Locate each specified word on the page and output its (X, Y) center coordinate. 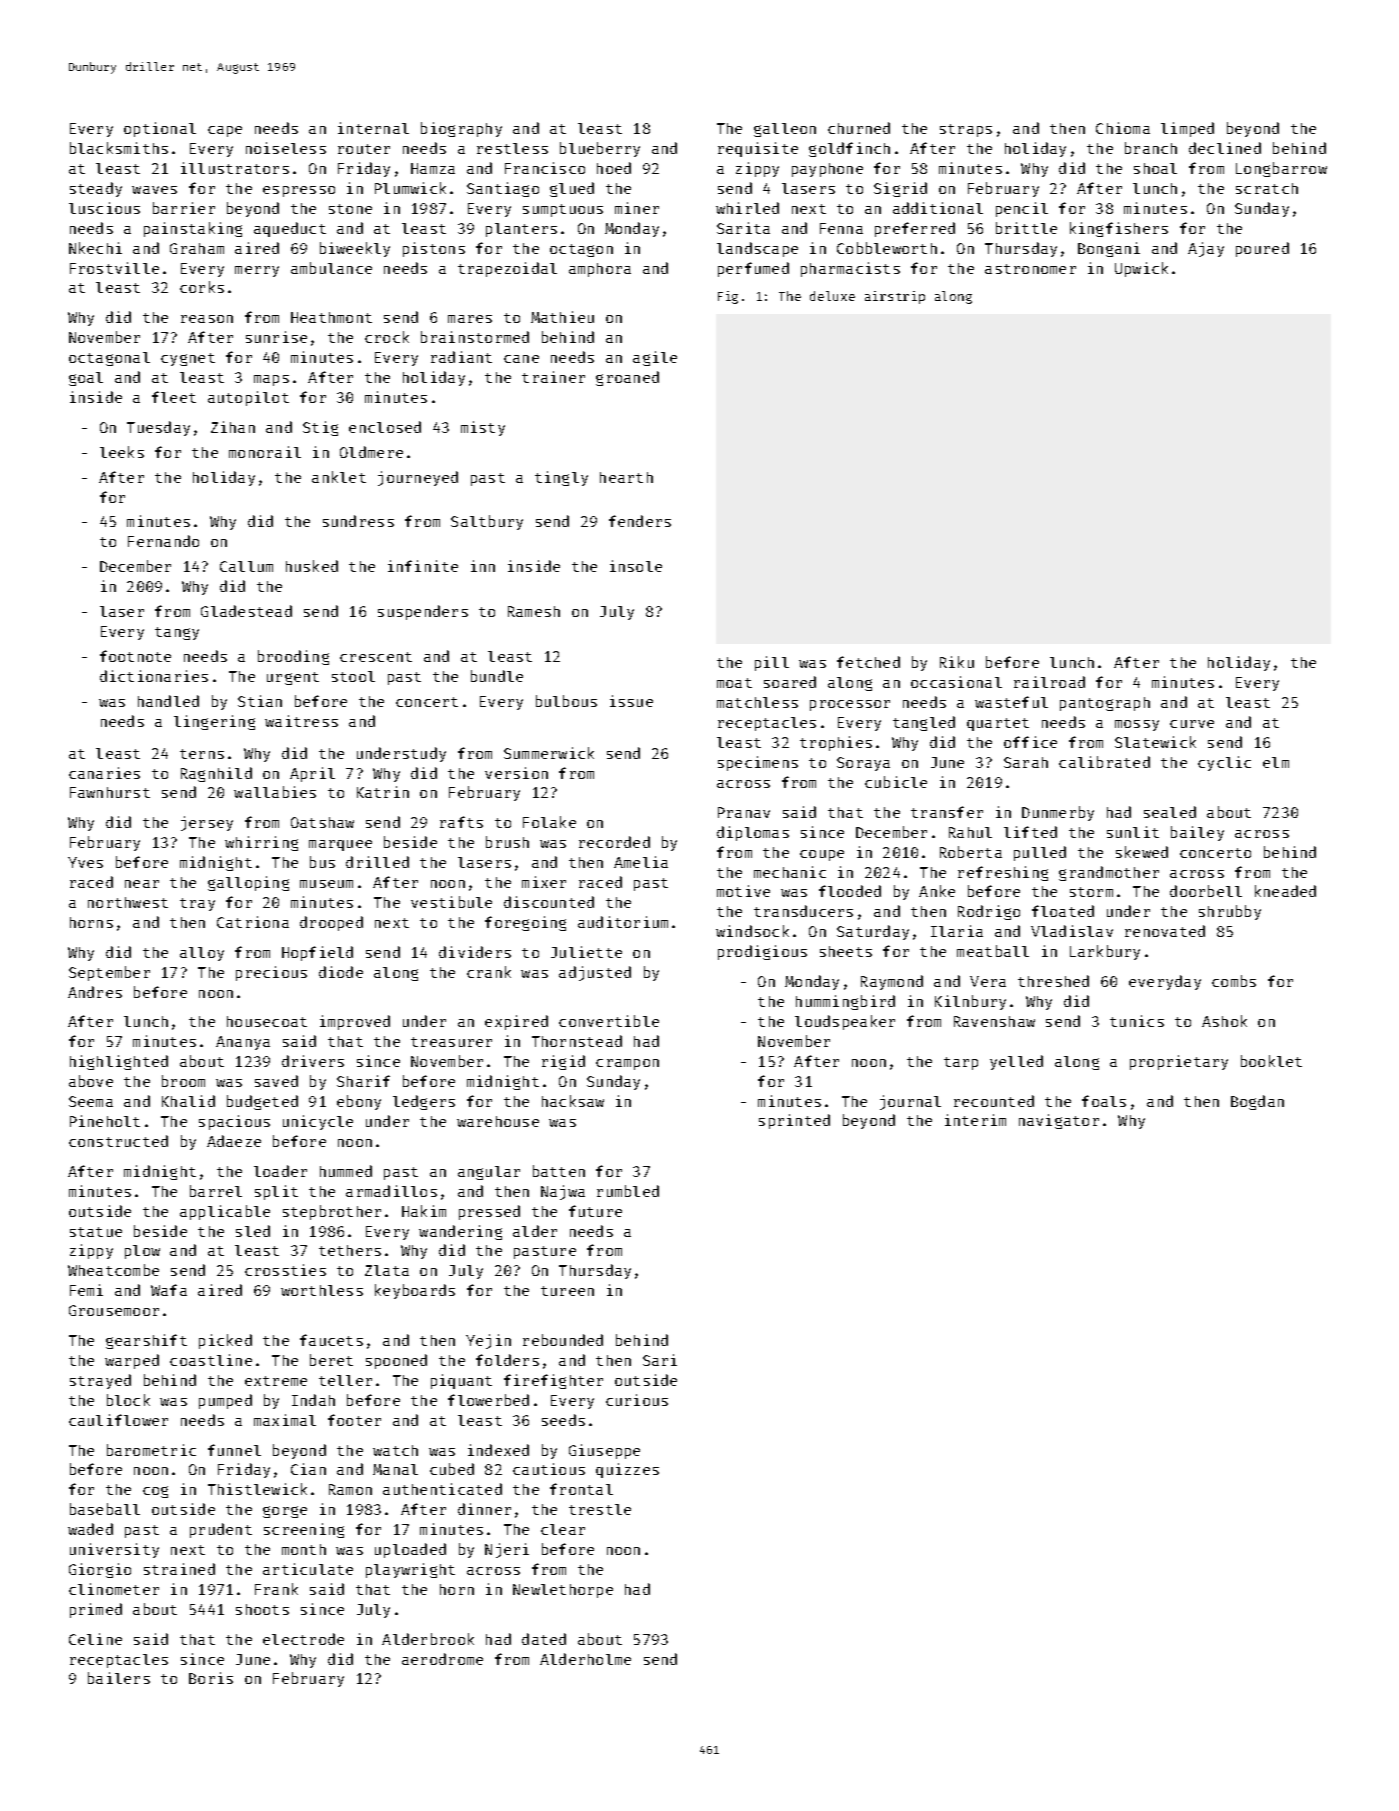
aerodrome (442, 1659)
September (109, 973)
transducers (803, 911)
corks (202, 287)
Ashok (1224, 1021)
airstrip (895, 297)
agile (655, 358)
